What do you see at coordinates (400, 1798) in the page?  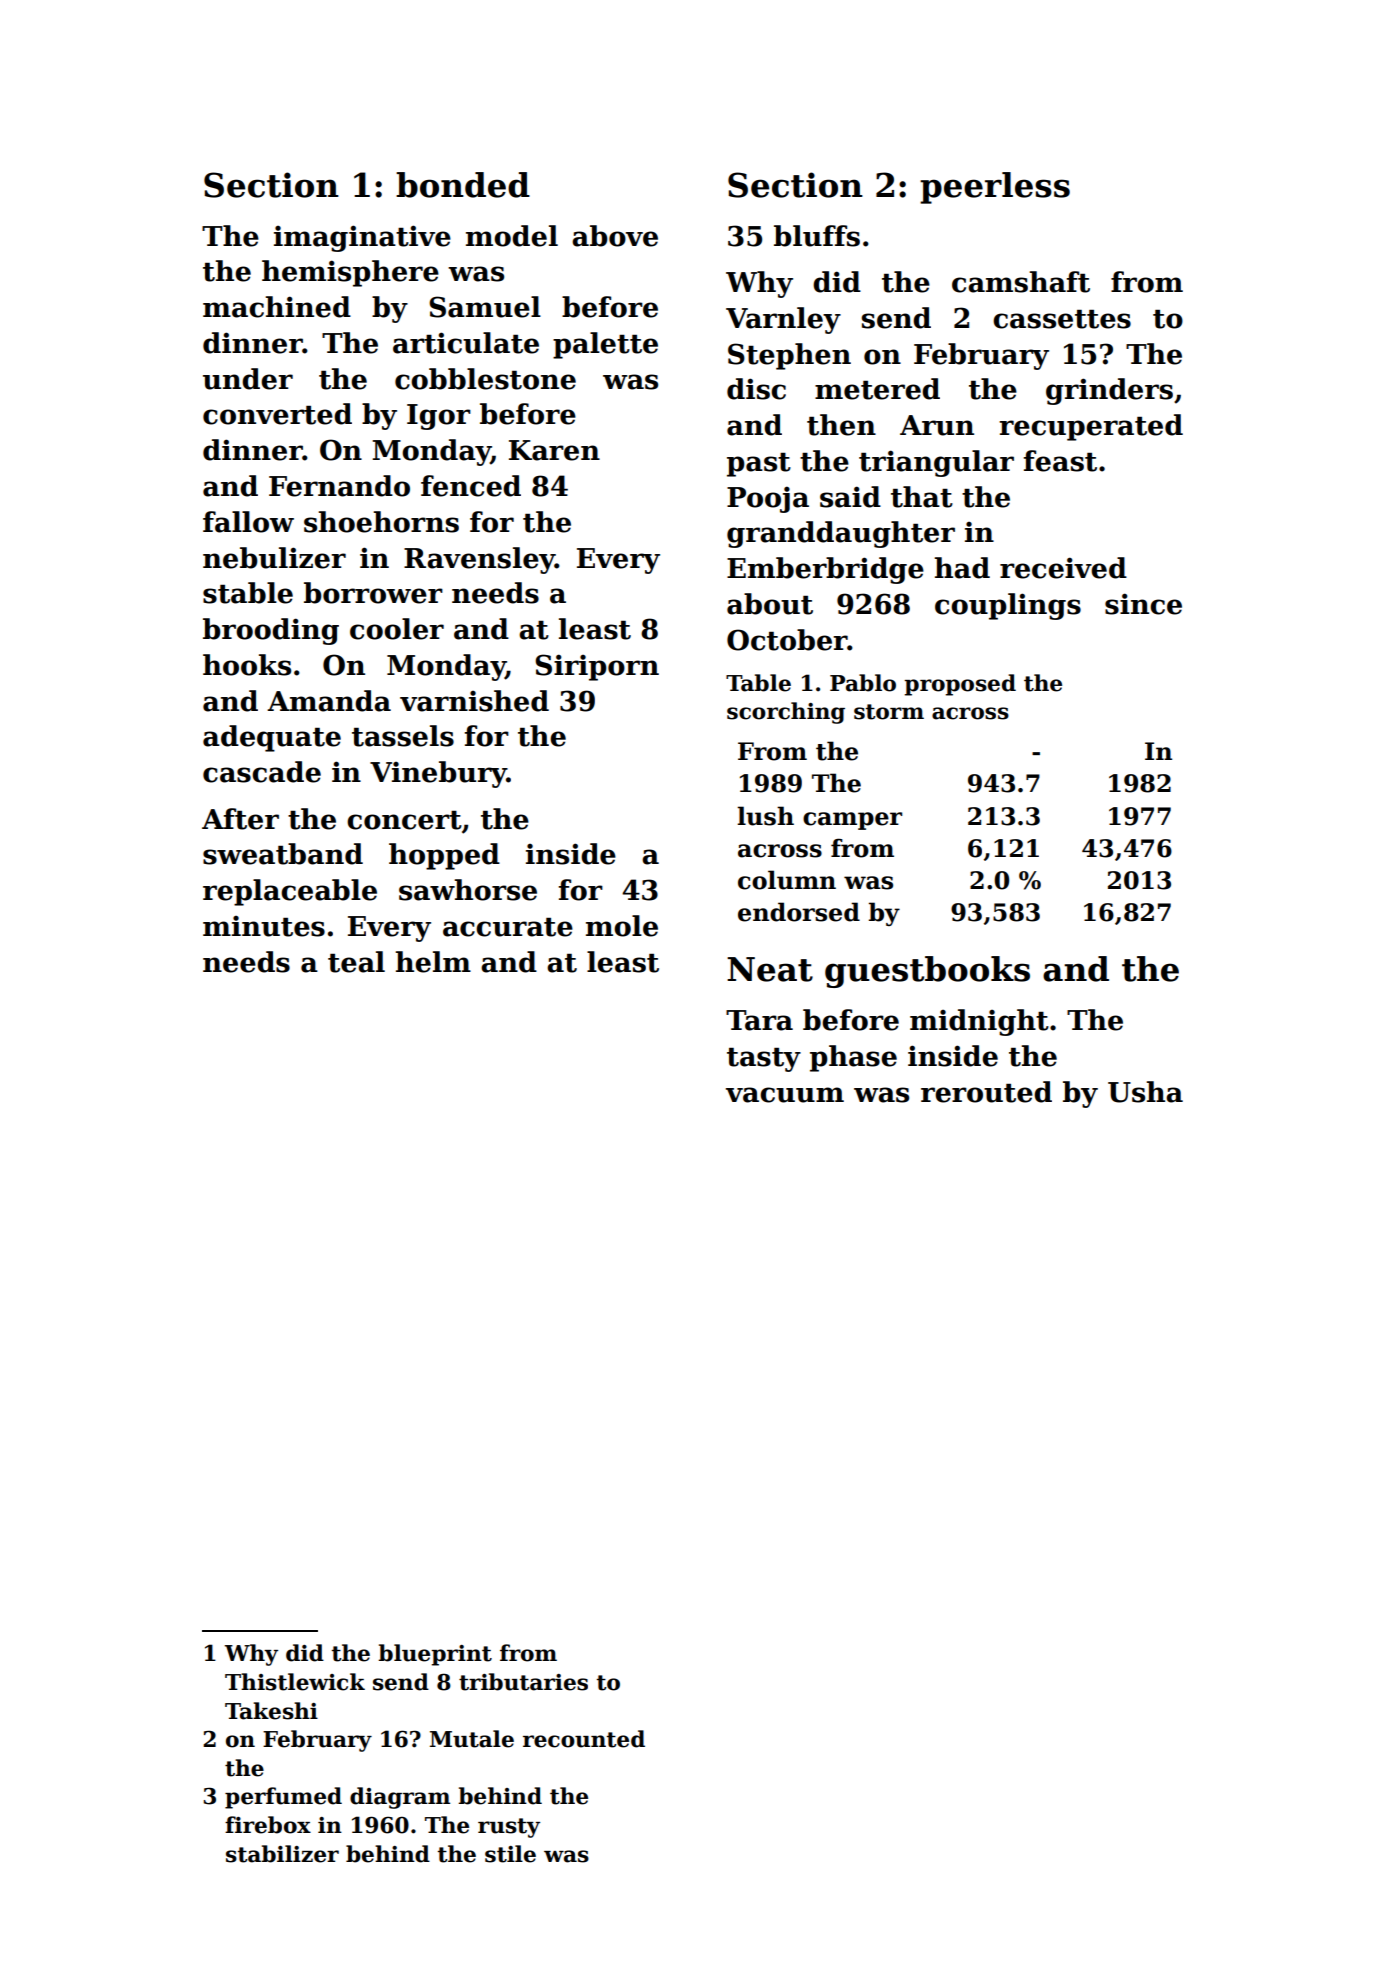 I see `diagram` at bounding box center [400, 1798].
